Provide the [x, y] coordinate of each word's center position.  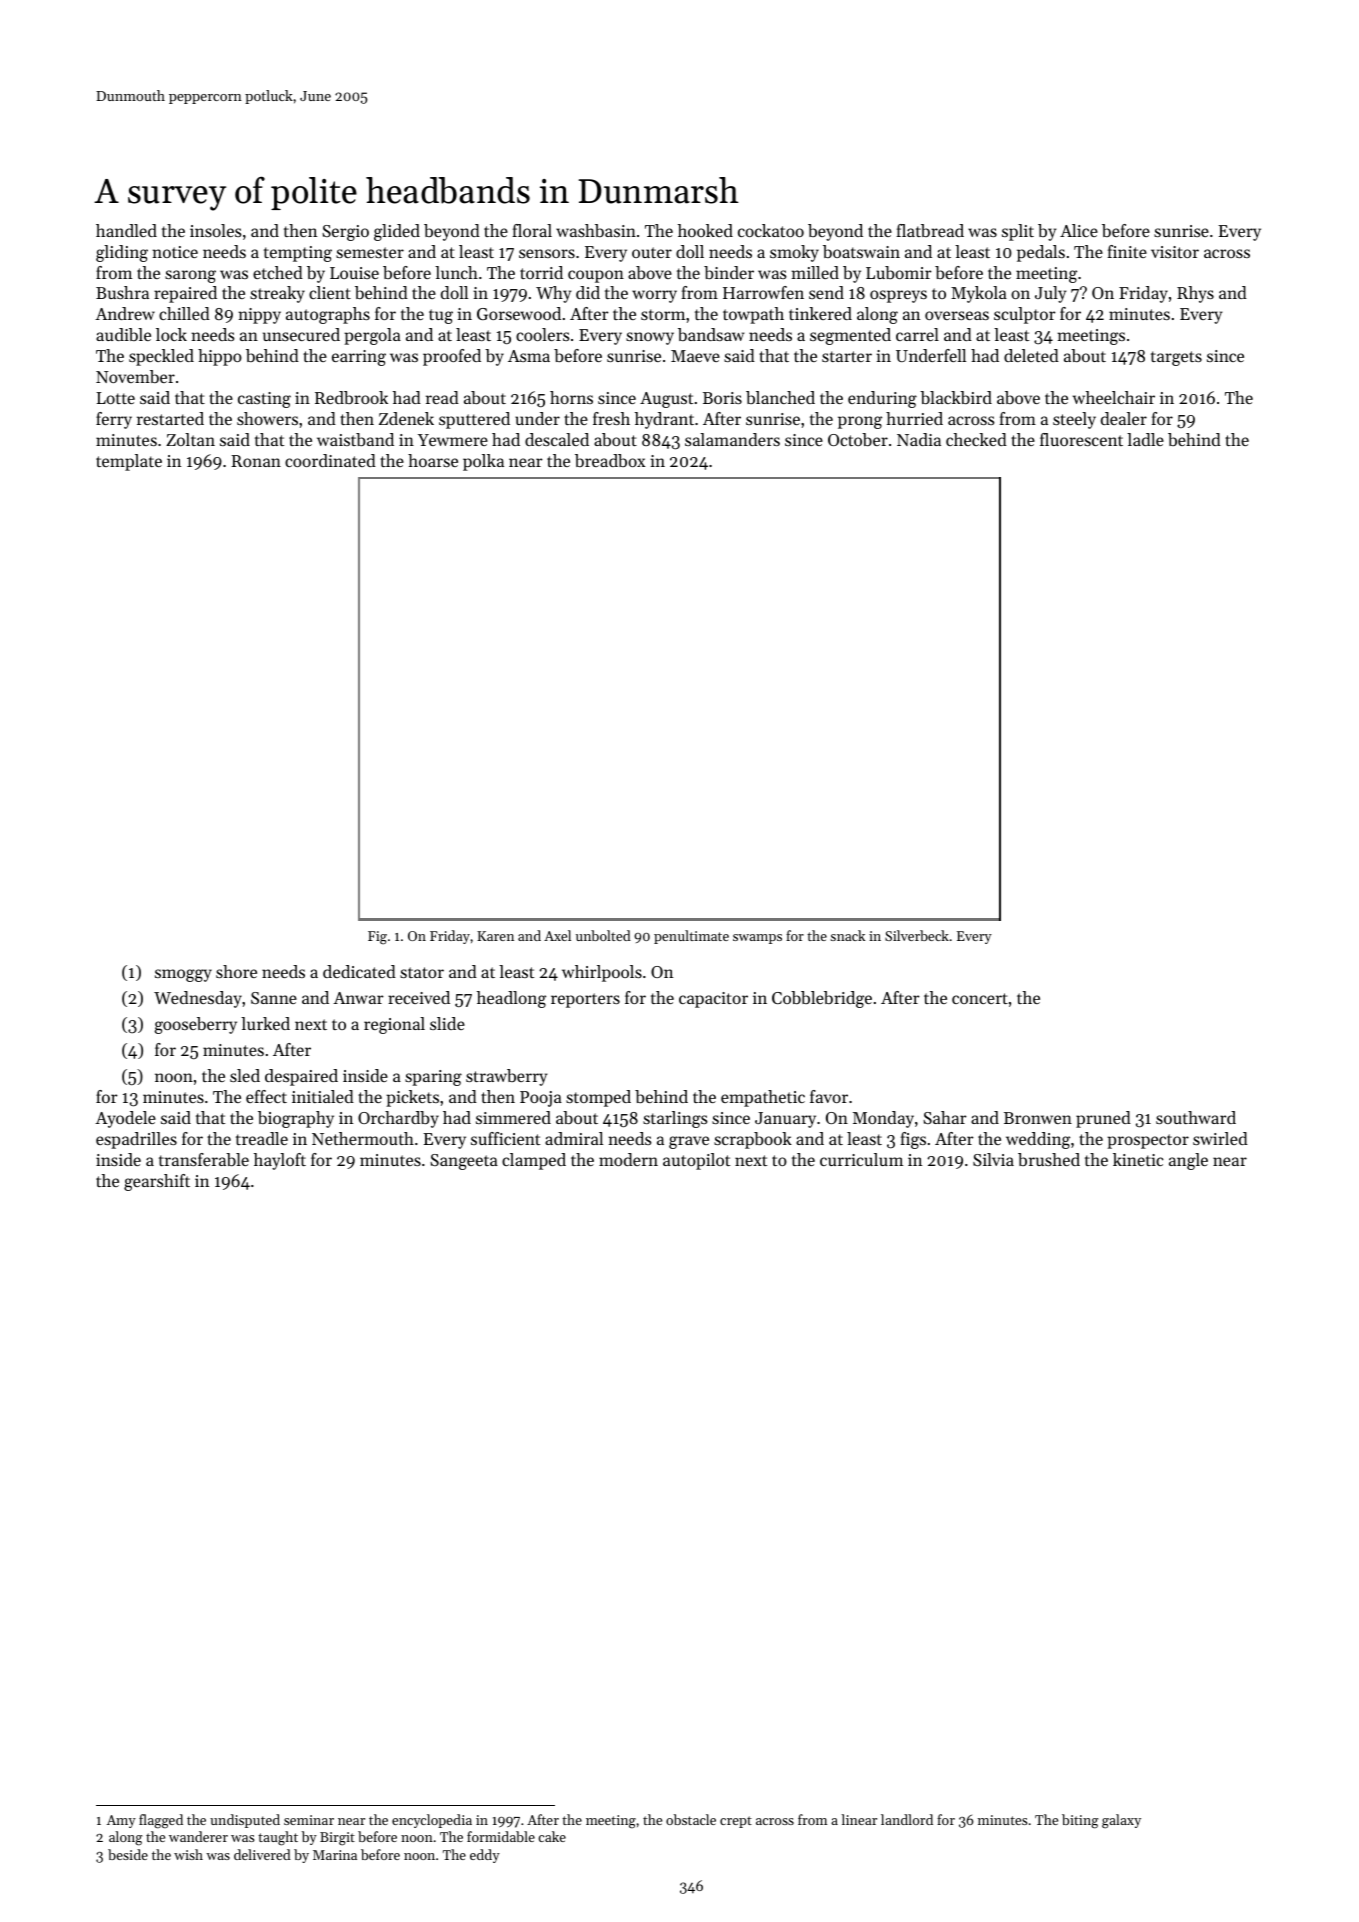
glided [397, 232]
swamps [757, 939]
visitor [1175, 252]
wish [188, 1854]
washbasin [596, 230]
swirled [1220, 1138]
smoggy [183, 975]
